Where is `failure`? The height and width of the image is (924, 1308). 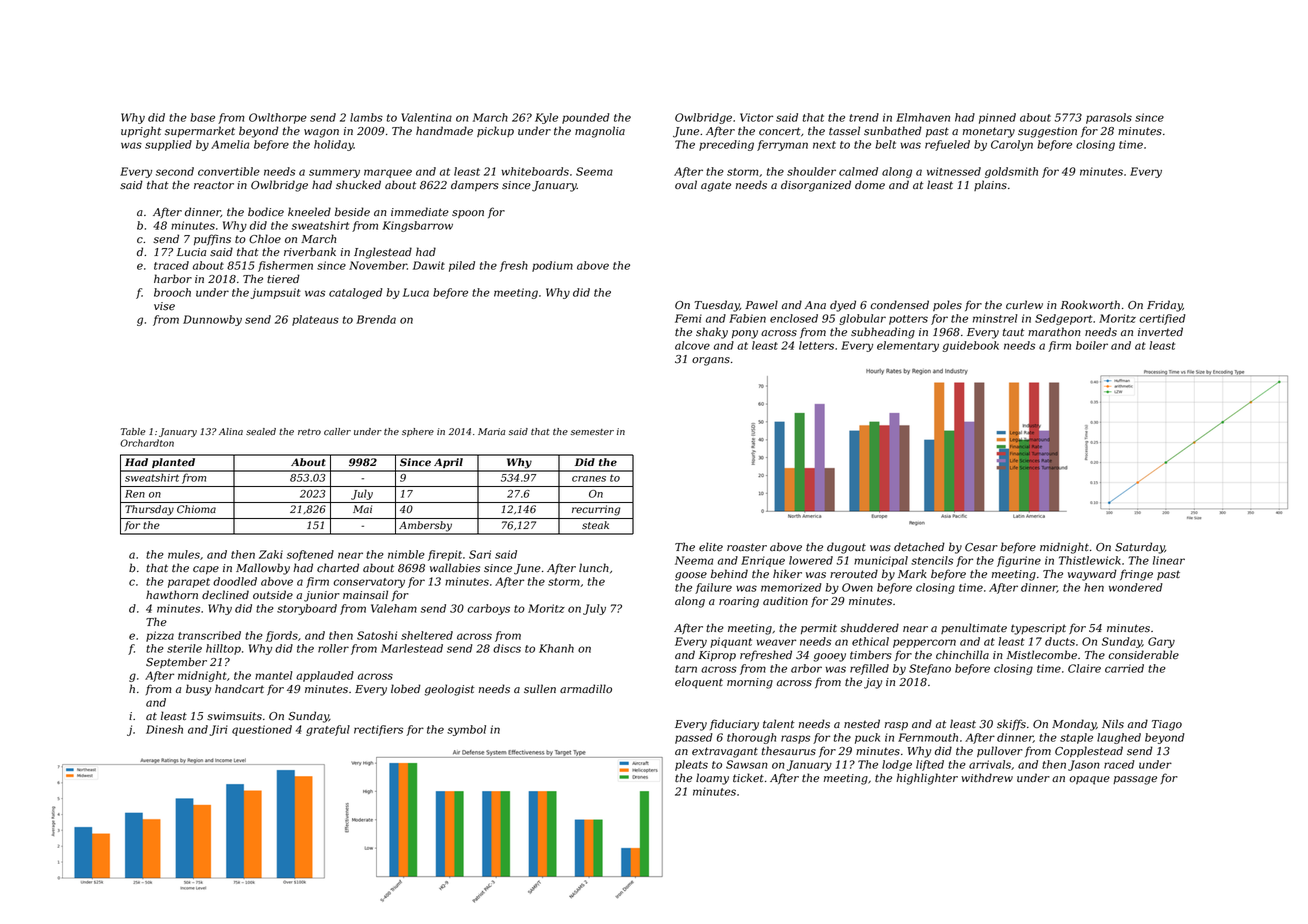 failure is located at coordinates (713, 588).
